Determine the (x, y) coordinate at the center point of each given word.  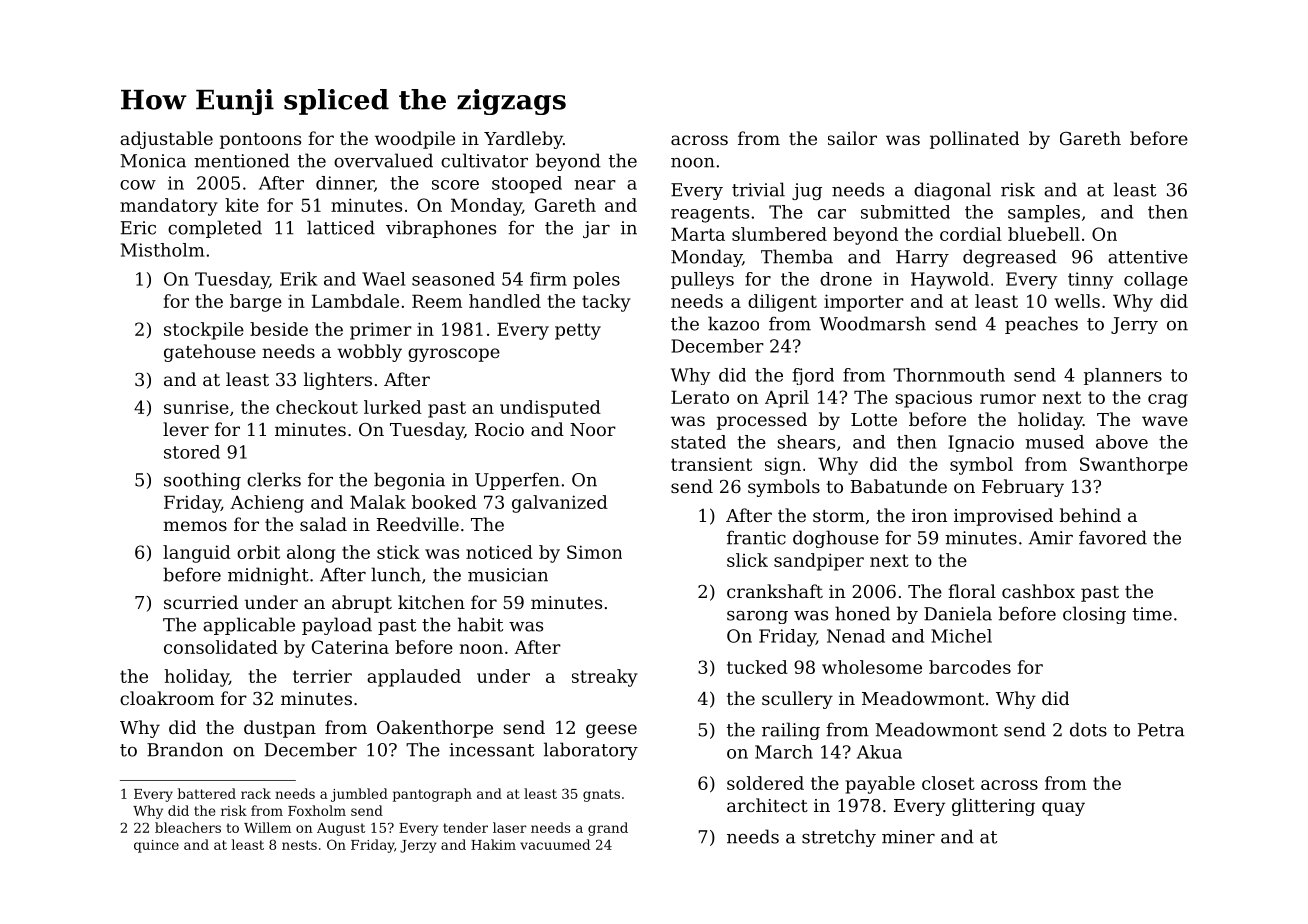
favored (1113, 537)
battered (206, 793)
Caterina (350, 647)
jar (596, 229)
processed (762, 421)
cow (138, 185)
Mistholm (162, 250)
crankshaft (775, 591)
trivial (758, 189)
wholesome (872, 667)
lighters (338, 381)
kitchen (431, 602)
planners (1123, 376)
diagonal (952, 191)
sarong (757, 617)
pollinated (974, 140)
